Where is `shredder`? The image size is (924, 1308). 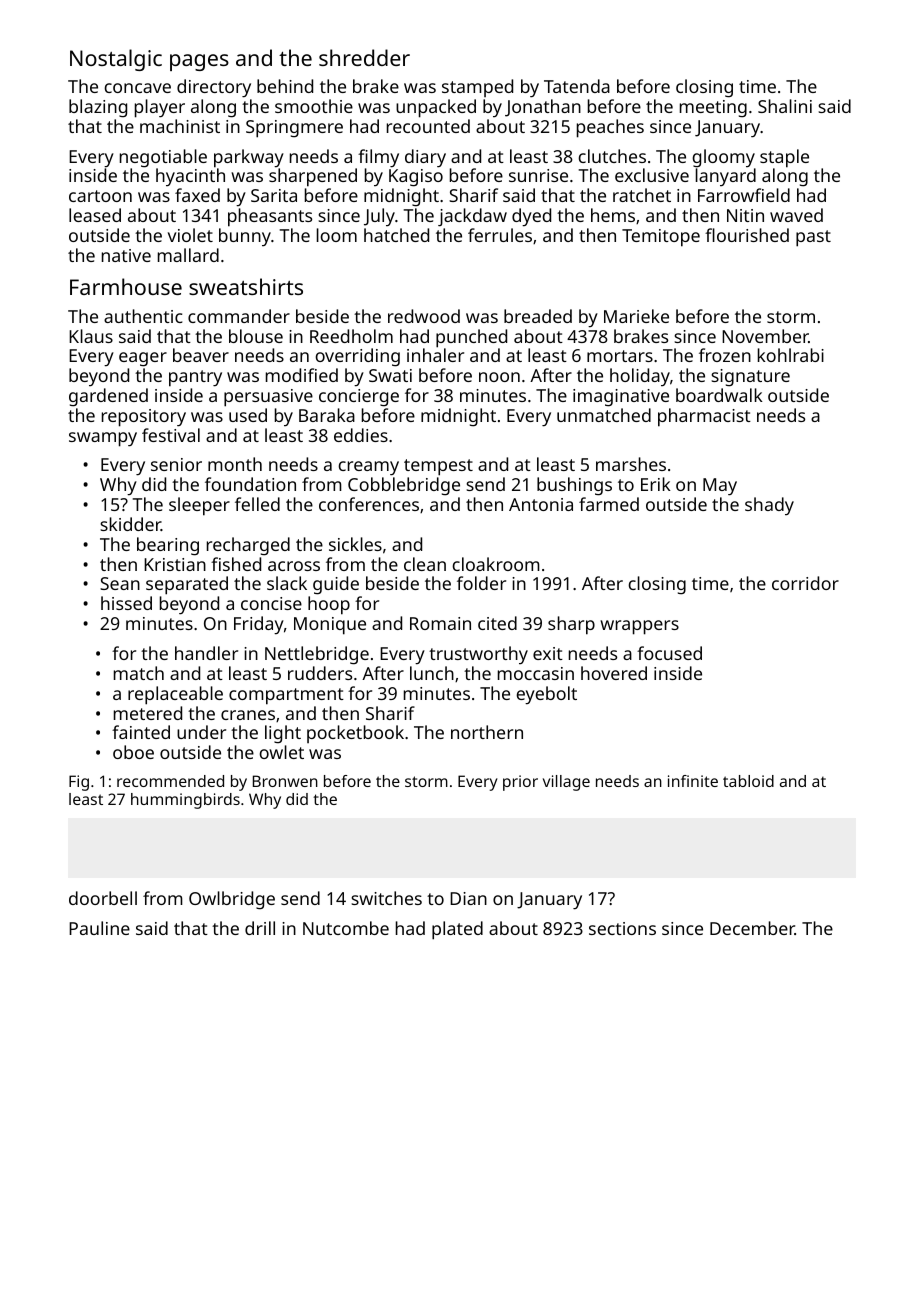
shredder is located at coordinates (364, 57).
